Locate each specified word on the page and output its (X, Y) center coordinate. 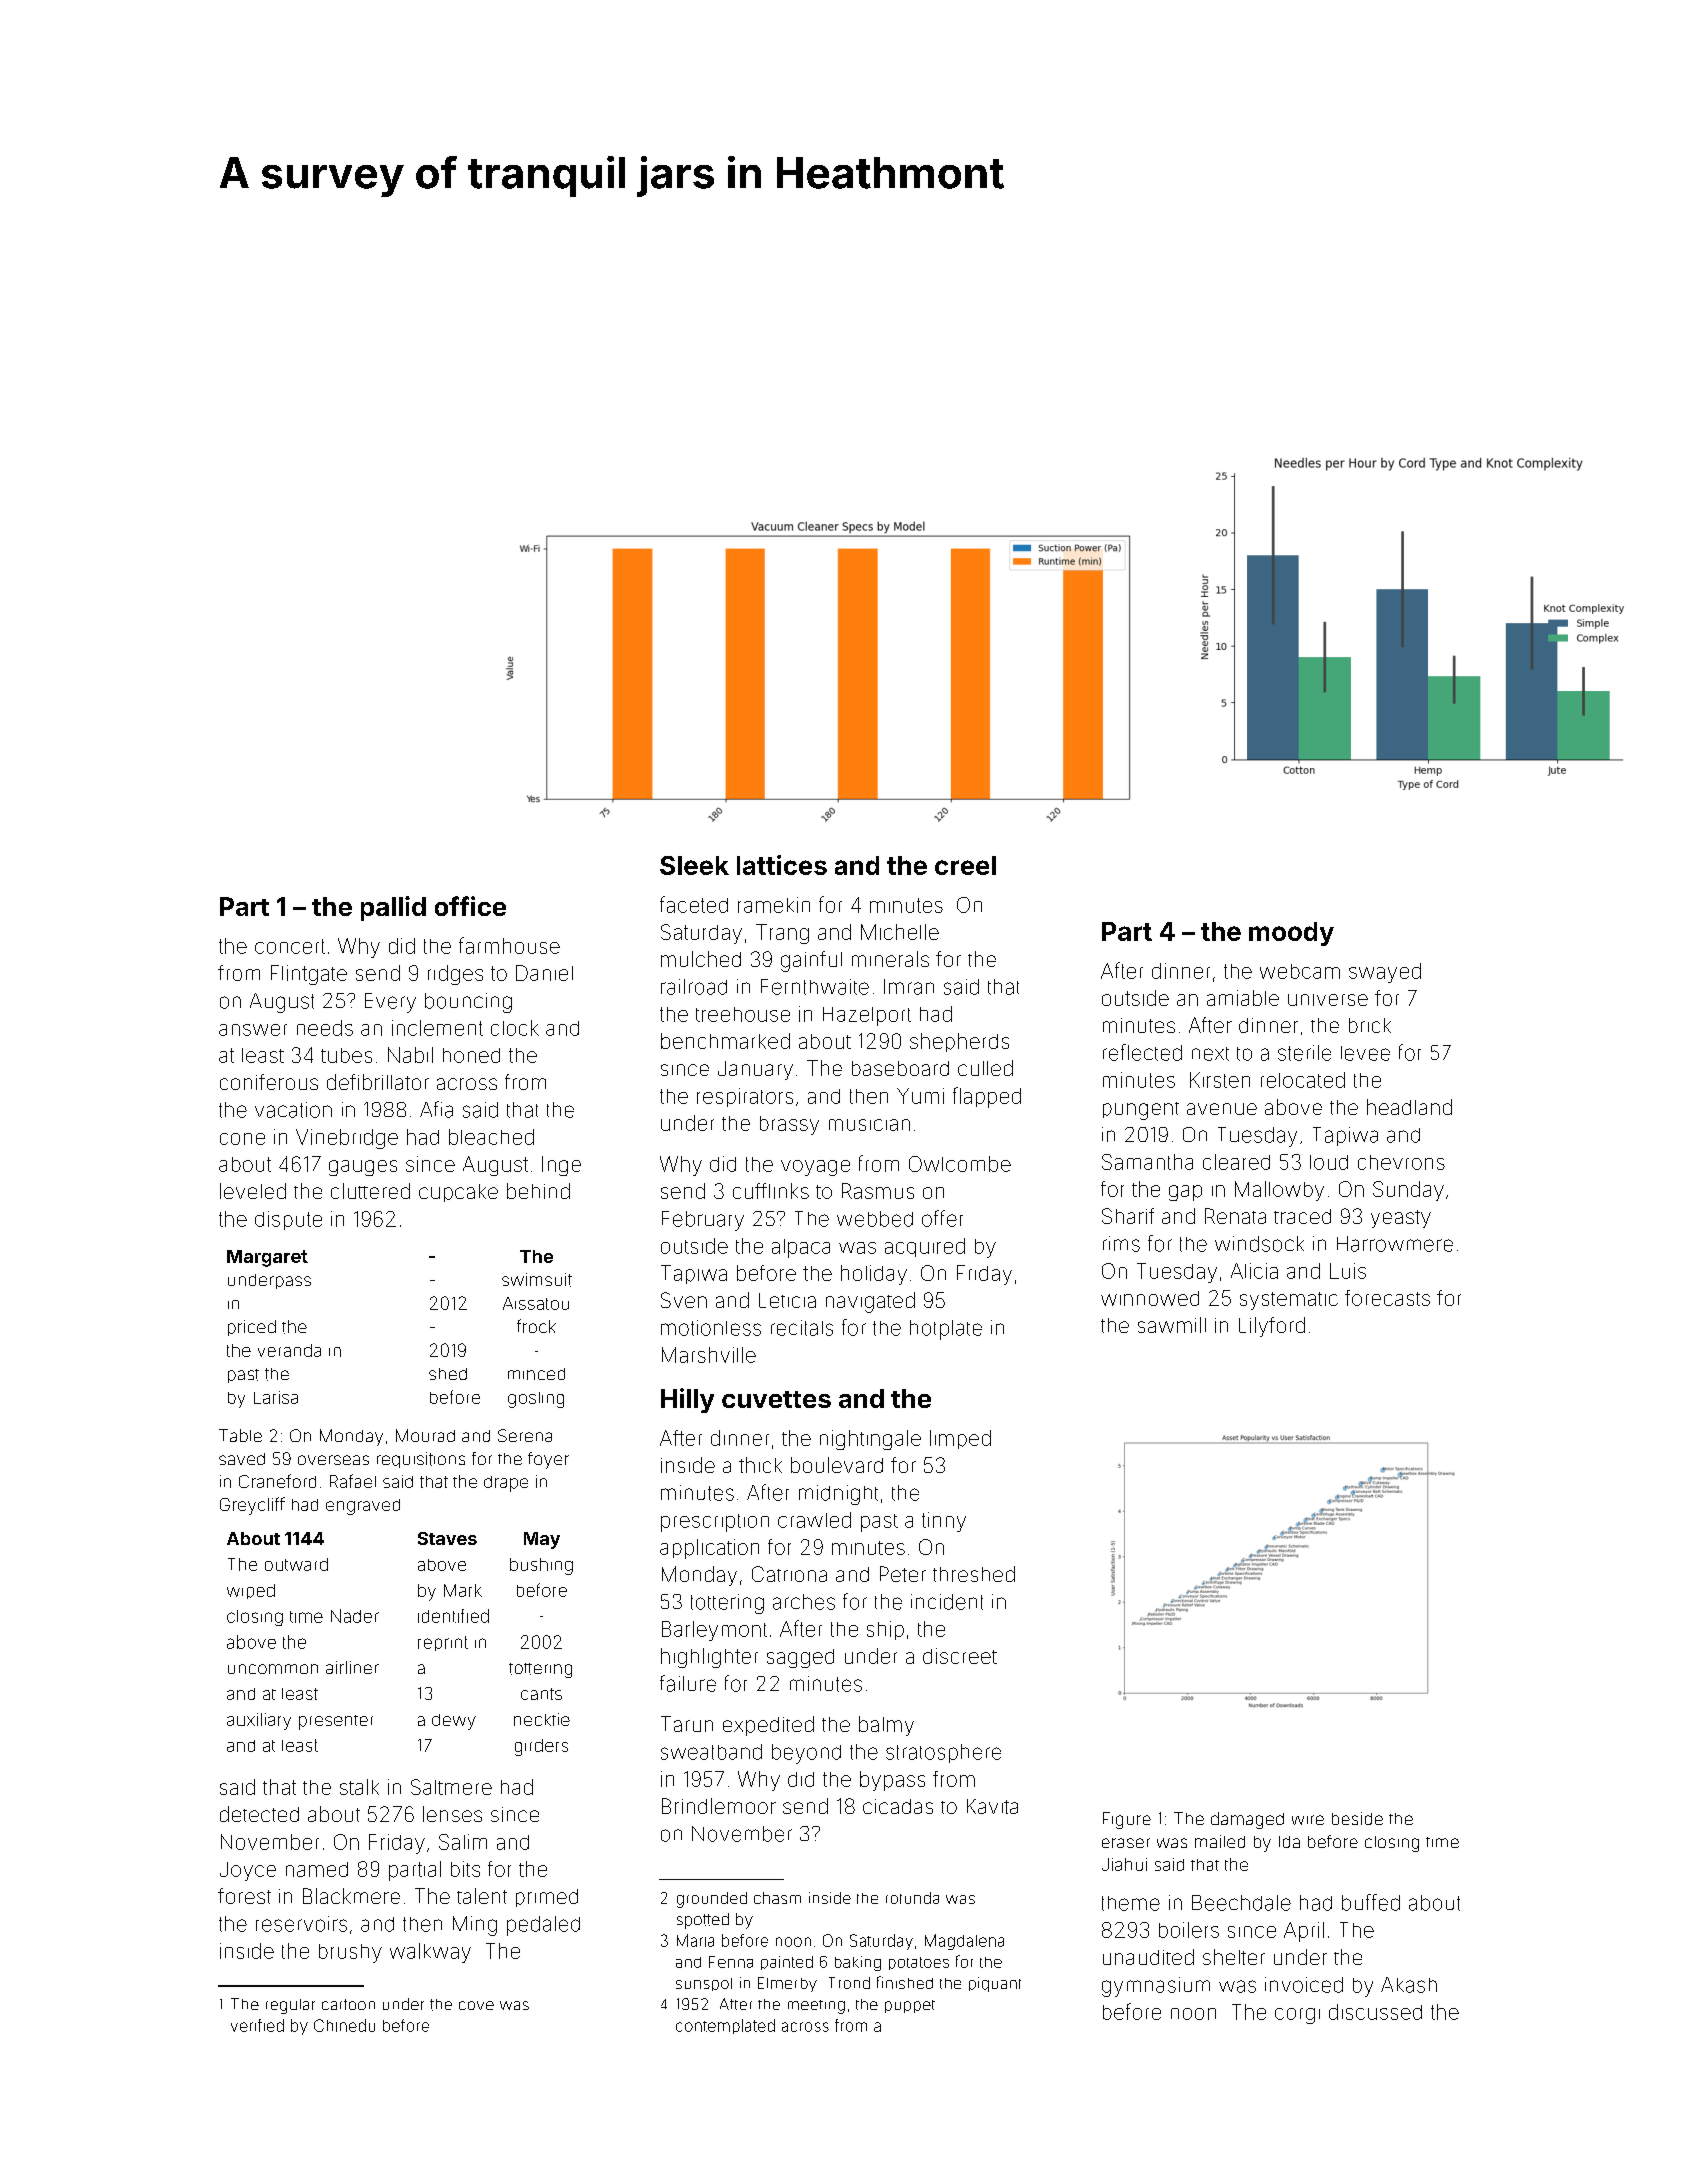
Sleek (694, 865)
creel (965, 865)
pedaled (543, 1926)
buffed (1371, 1902)
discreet (960, 1656)
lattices (782, 865)
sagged (800, 1658)
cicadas (898, 1806)
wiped (251, 1591)
